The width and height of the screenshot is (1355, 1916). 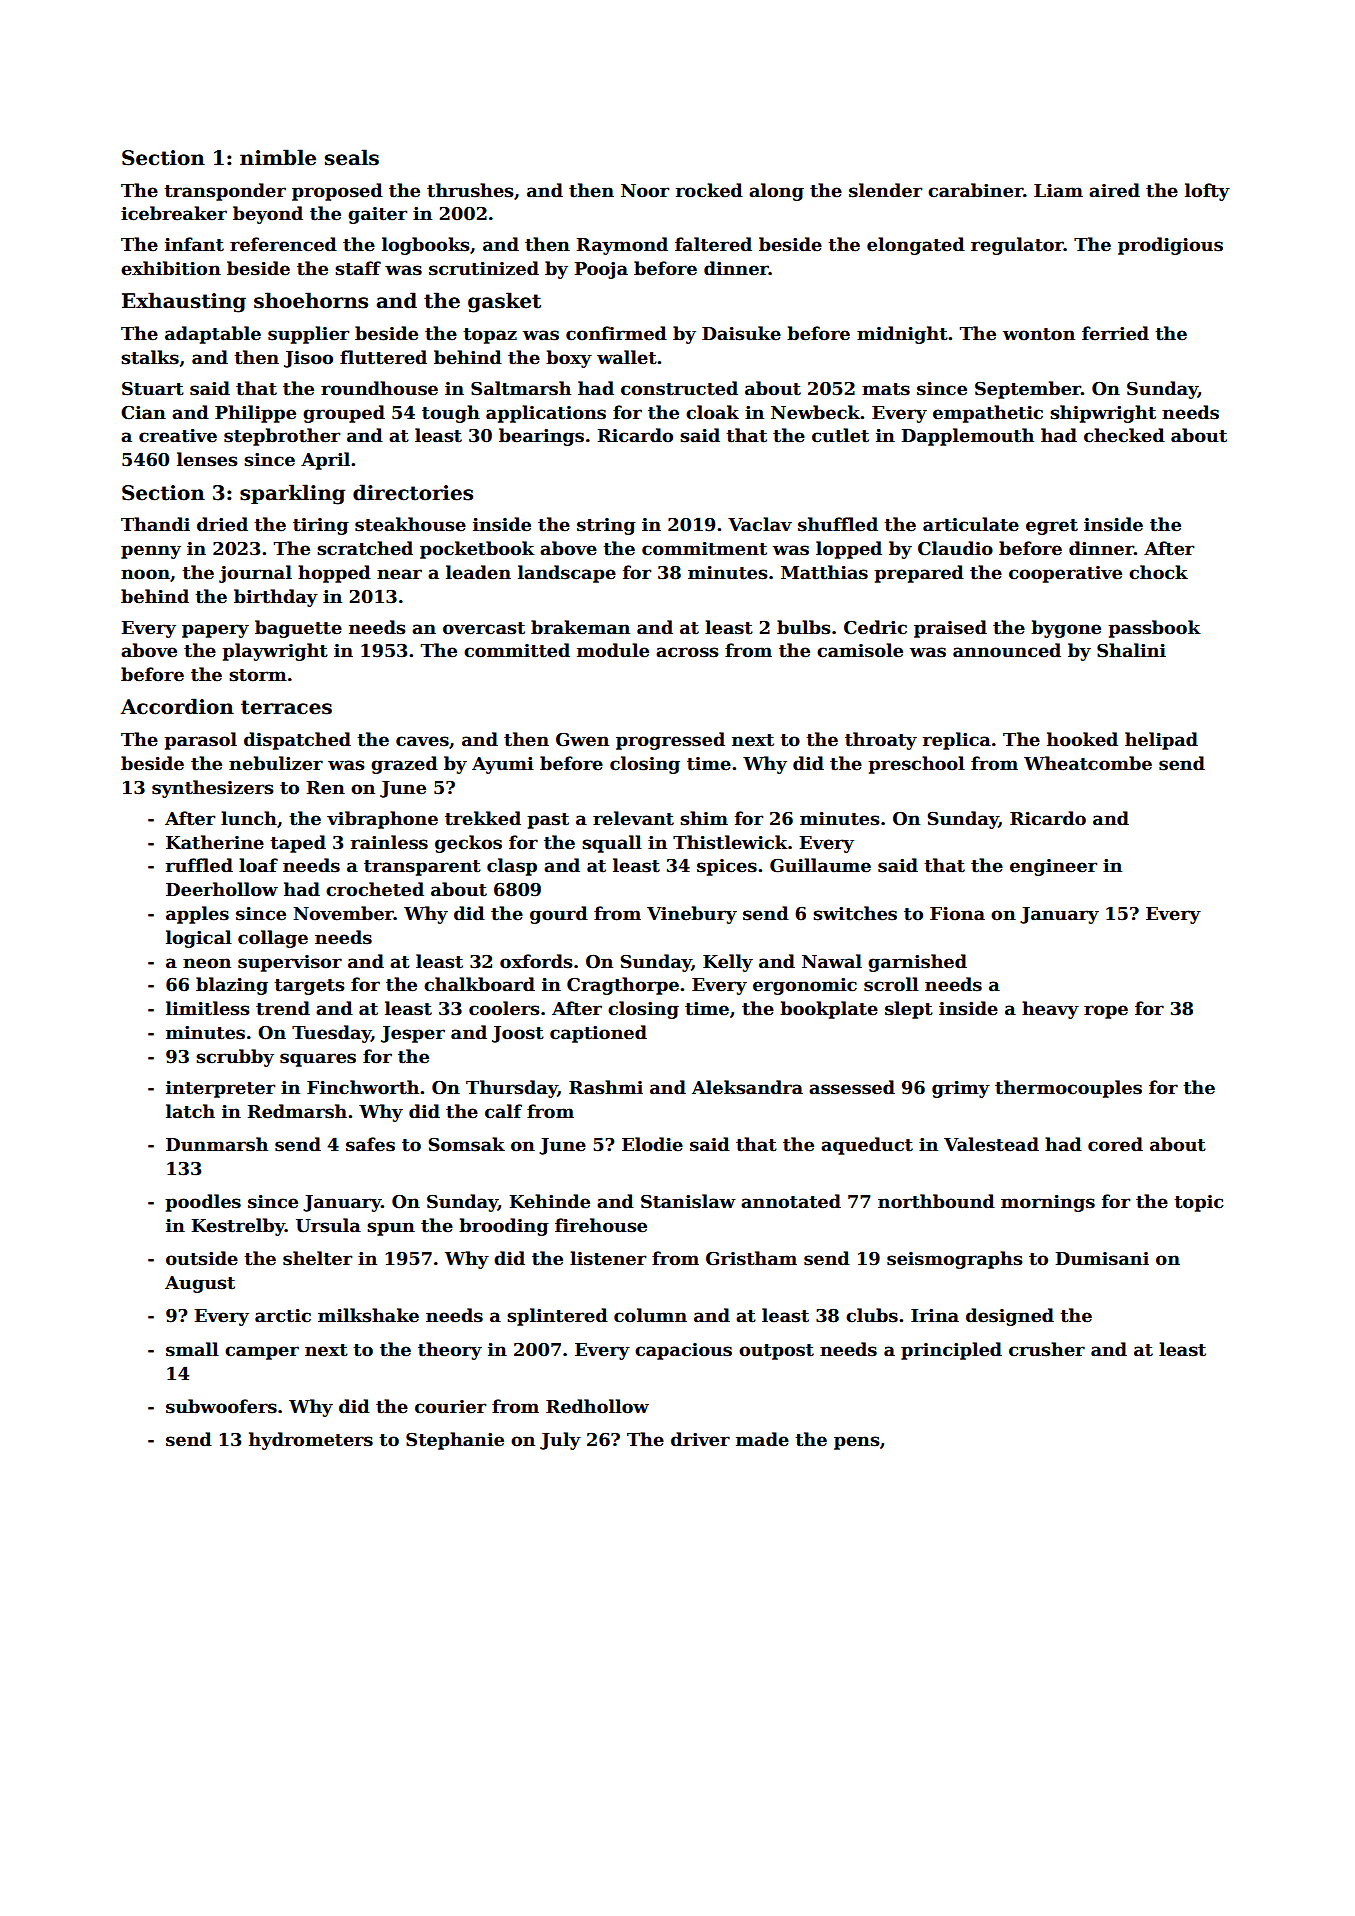 I want to click on prodigious, so click(x=1170, y=246).
